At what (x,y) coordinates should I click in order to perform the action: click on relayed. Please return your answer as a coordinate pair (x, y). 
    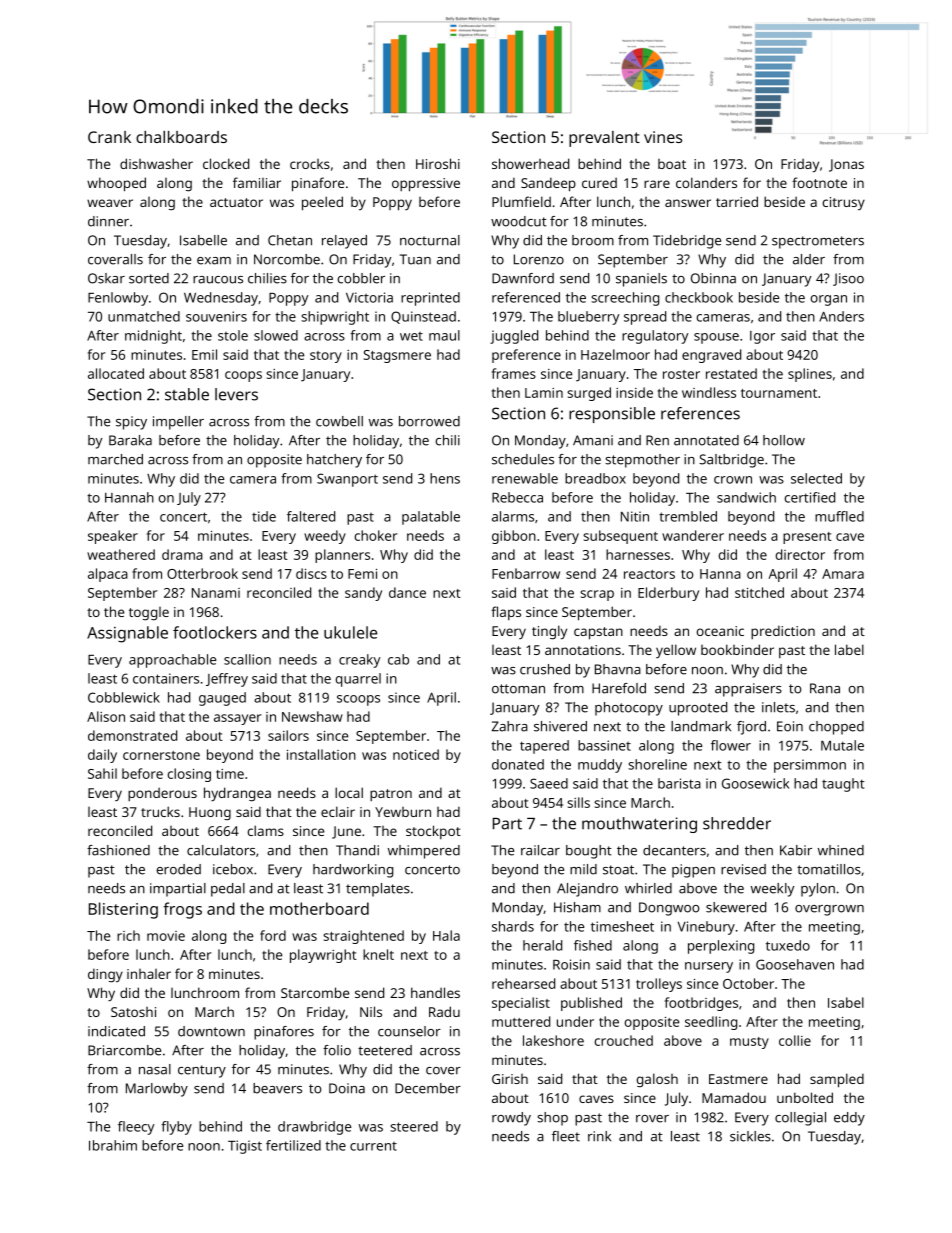
    Looking at the image, I should click on (344, 242).
